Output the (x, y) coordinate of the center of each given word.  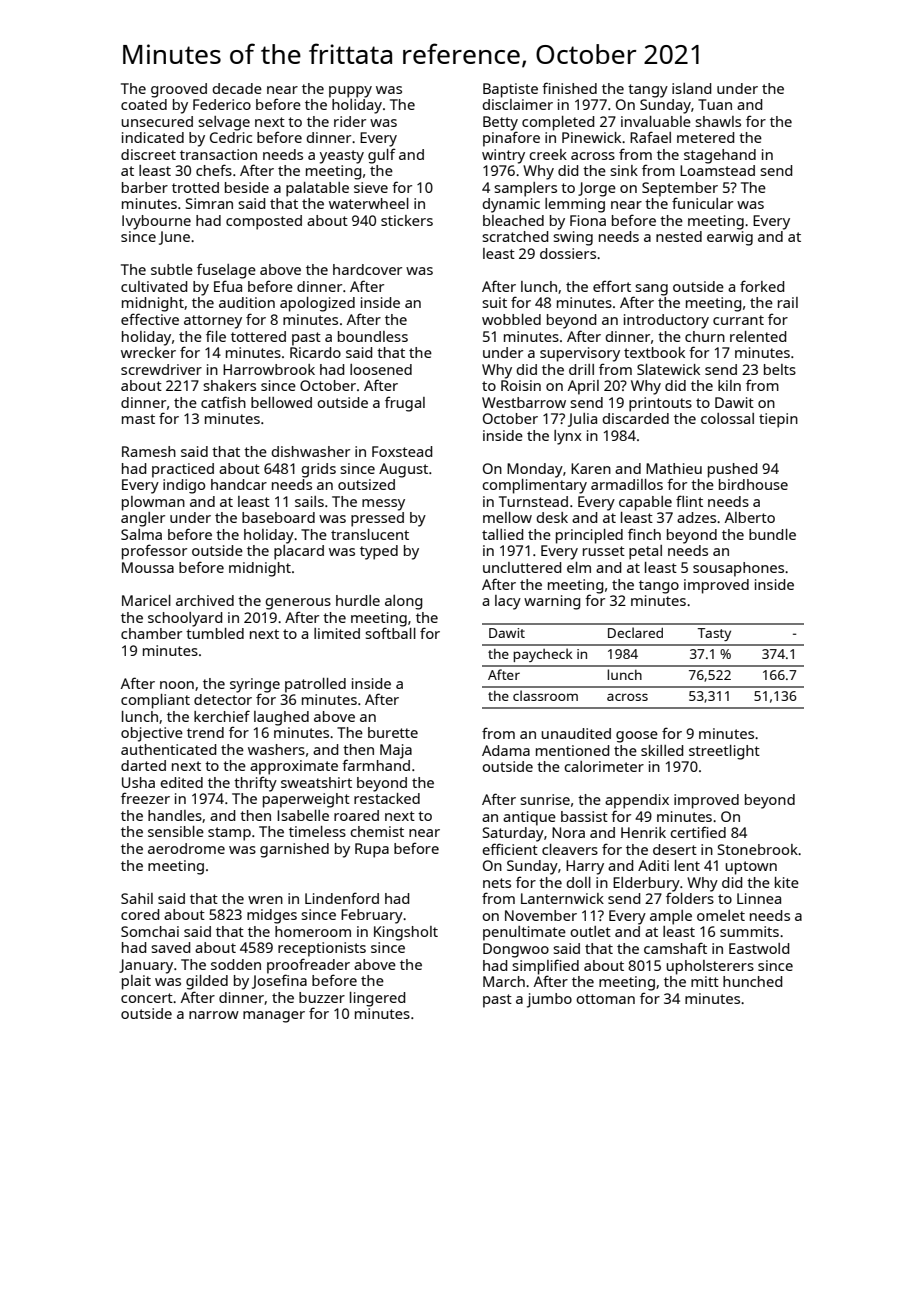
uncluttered (522, 567)
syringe (255, 685)
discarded (635, 418)
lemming (575, 205)
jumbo (549, 1000)
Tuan (715, 104)
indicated (153, 137)
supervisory (580, 354)
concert (147, 998)
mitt (705, 981)
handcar (239, 484)
